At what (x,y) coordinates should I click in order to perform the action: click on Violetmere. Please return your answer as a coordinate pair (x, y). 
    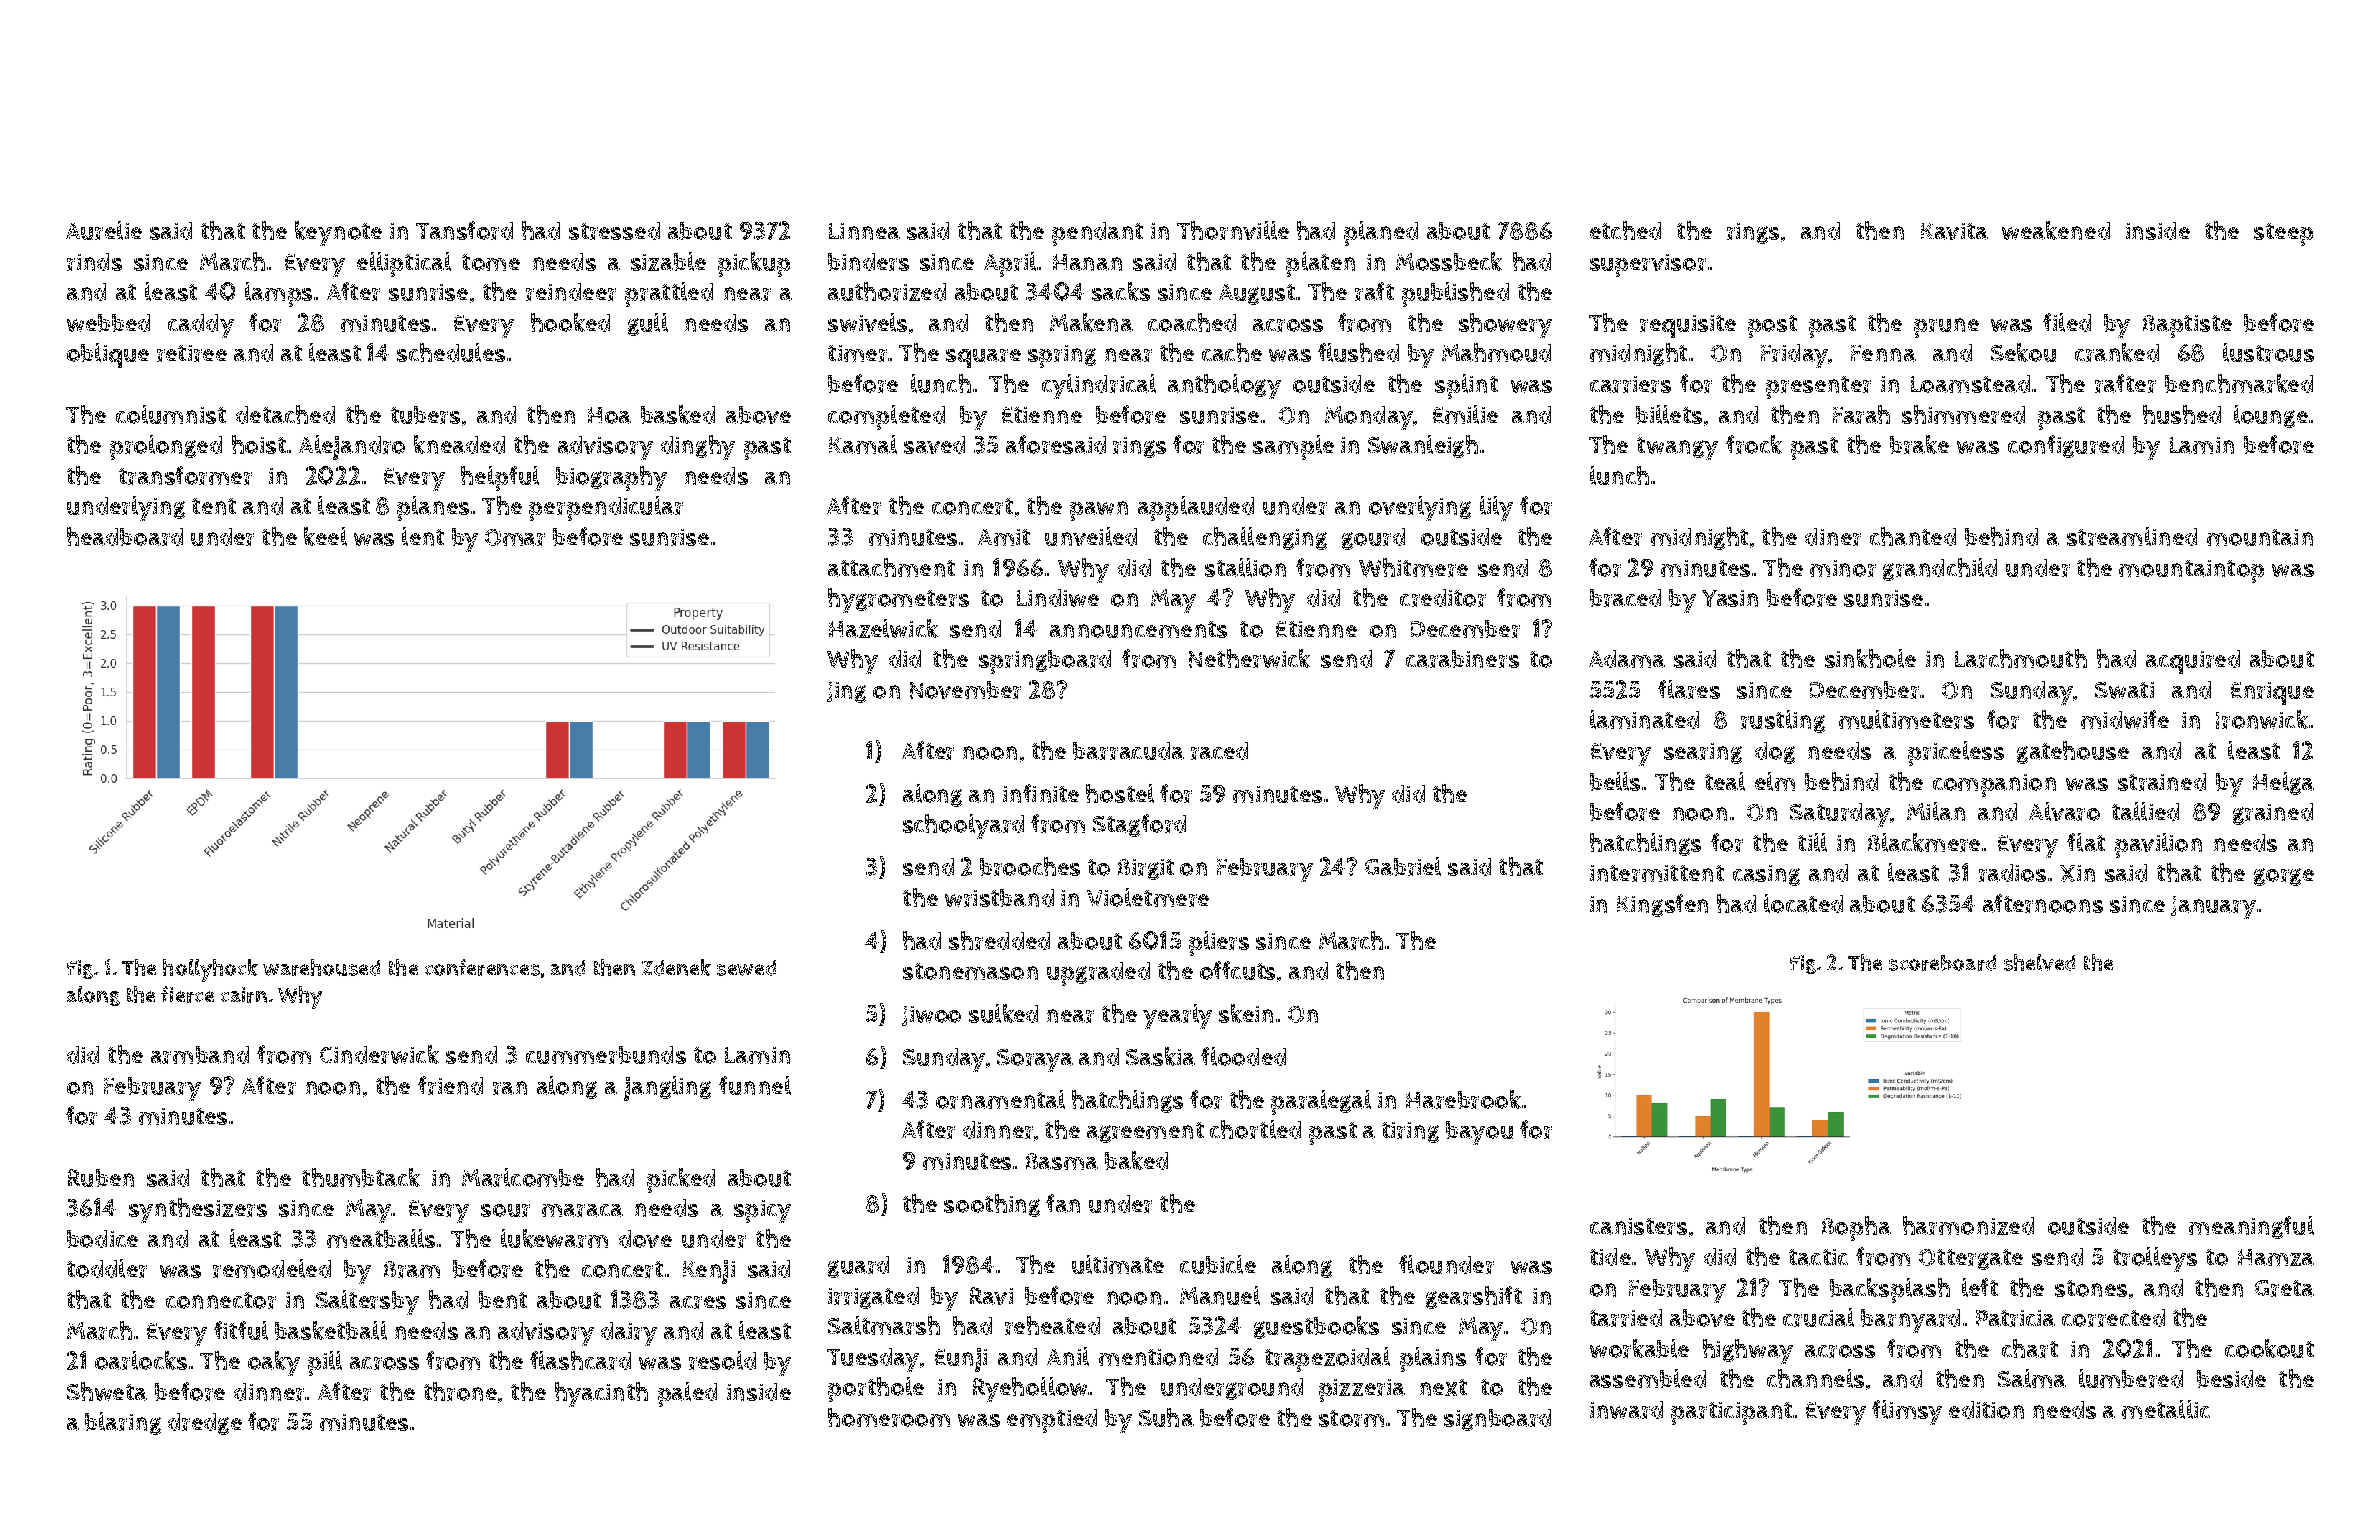
    Looking at the image, I should click on (1148, 897).
